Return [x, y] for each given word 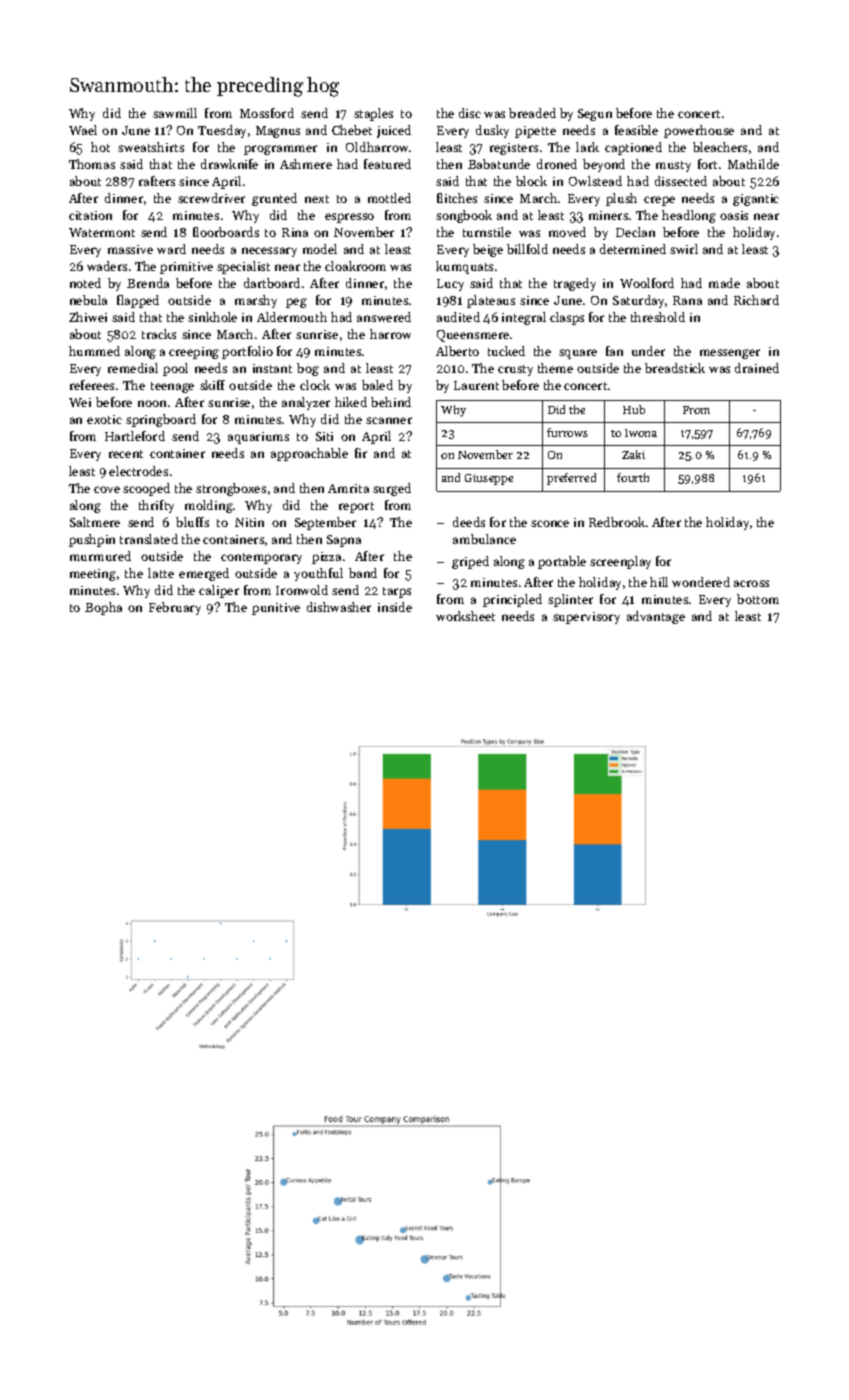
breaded [532, 113]
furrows [567, 432]
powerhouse [699, 131]
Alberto [457, 351]
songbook [464, 216]
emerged [204, 574]
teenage [172, 387]
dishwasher [339, 607]
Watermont [102, 232]
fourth [633, 477]
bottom [758, 599]
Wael [83, 130]
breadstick [675, 368]
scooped [146, 489]
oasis [734, 215]
